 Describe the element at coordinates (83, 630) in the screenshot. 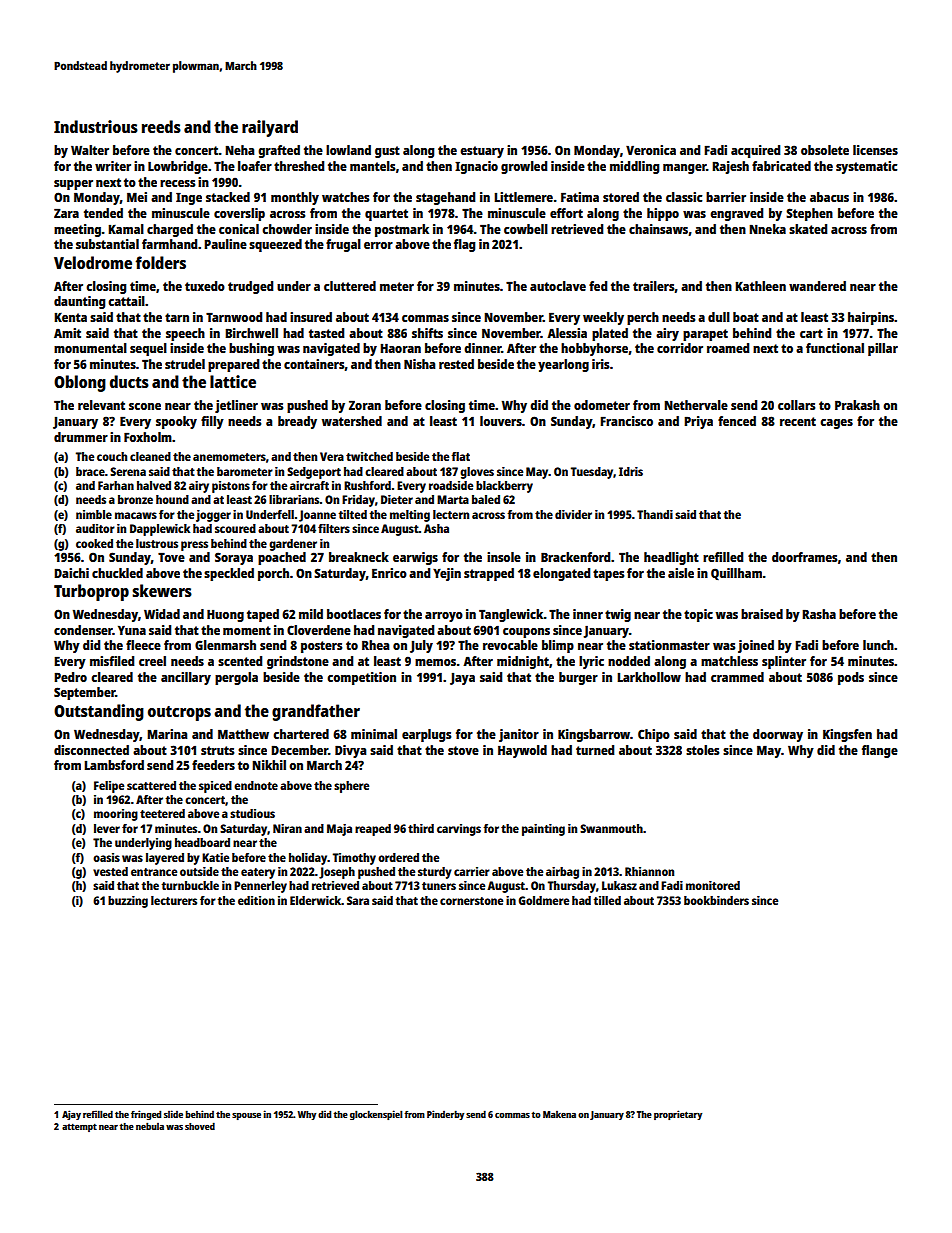

I see `condenser` at that location.
